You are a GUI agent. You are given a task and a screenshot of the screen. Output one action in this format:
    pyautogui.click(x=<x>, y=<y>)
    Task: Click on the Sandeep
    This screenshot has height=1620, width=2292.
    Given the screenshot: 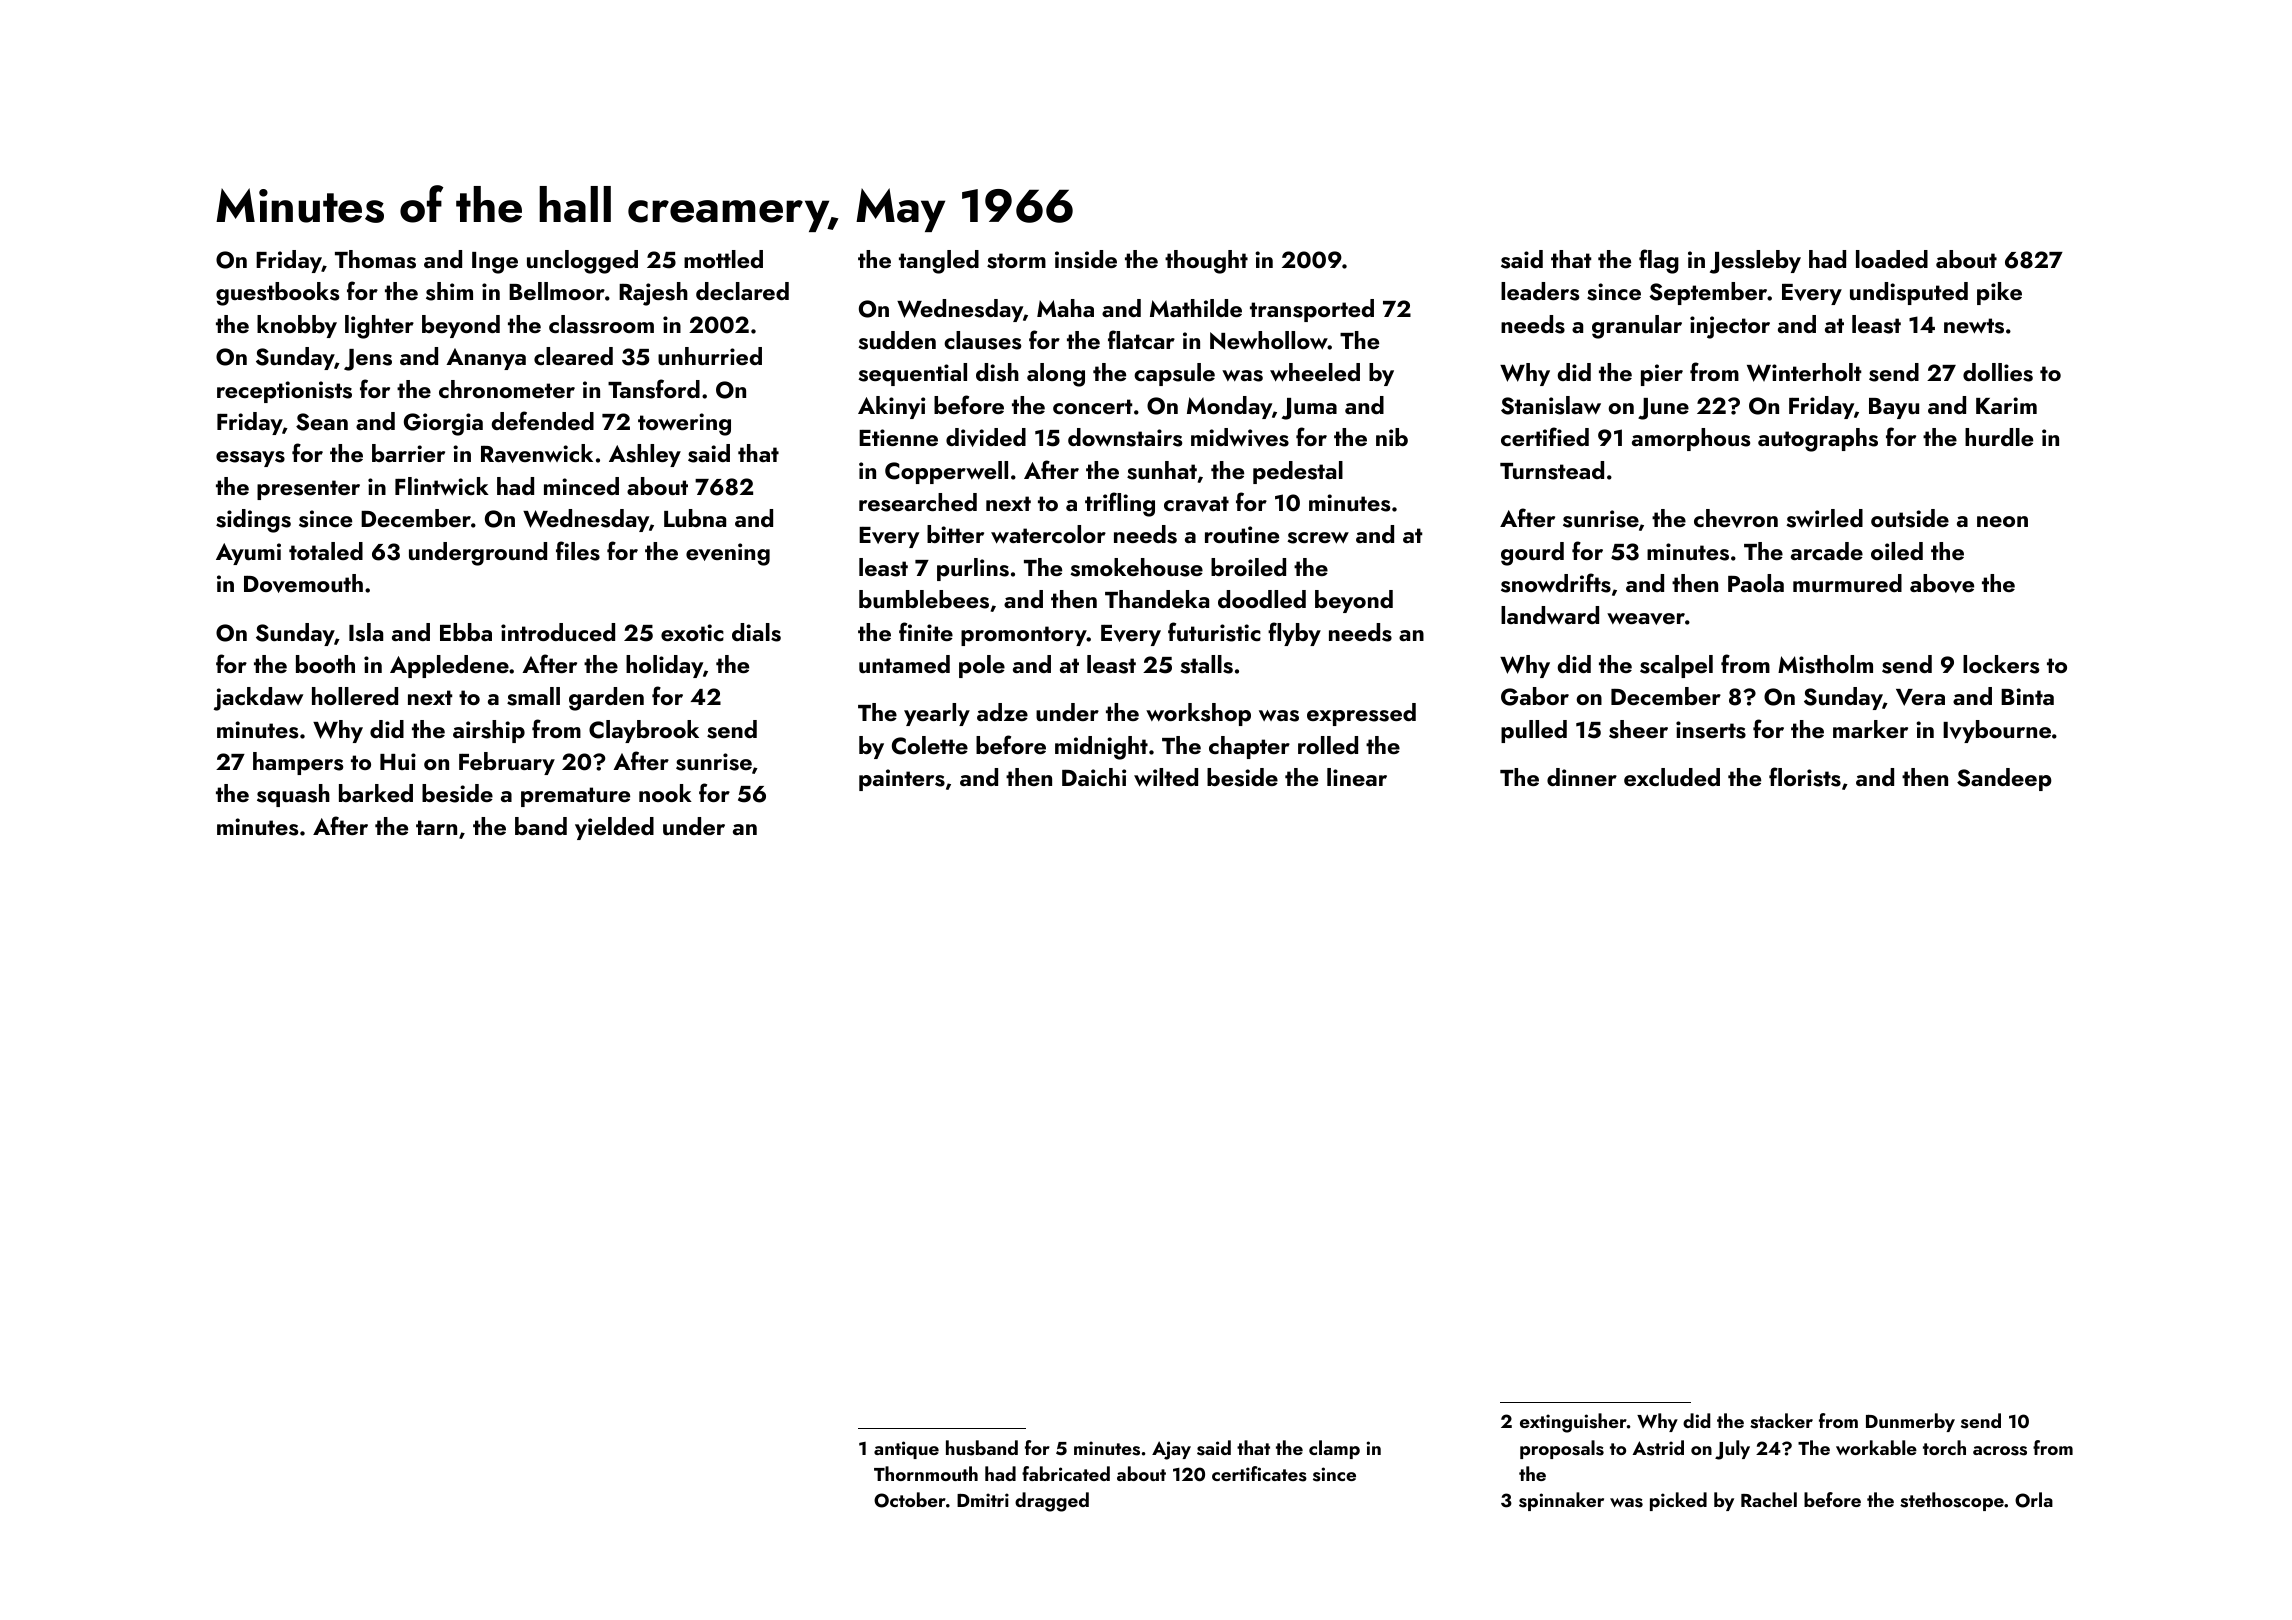 What is the action you would take?
    pyautogui.click(x=2004, y=779)
